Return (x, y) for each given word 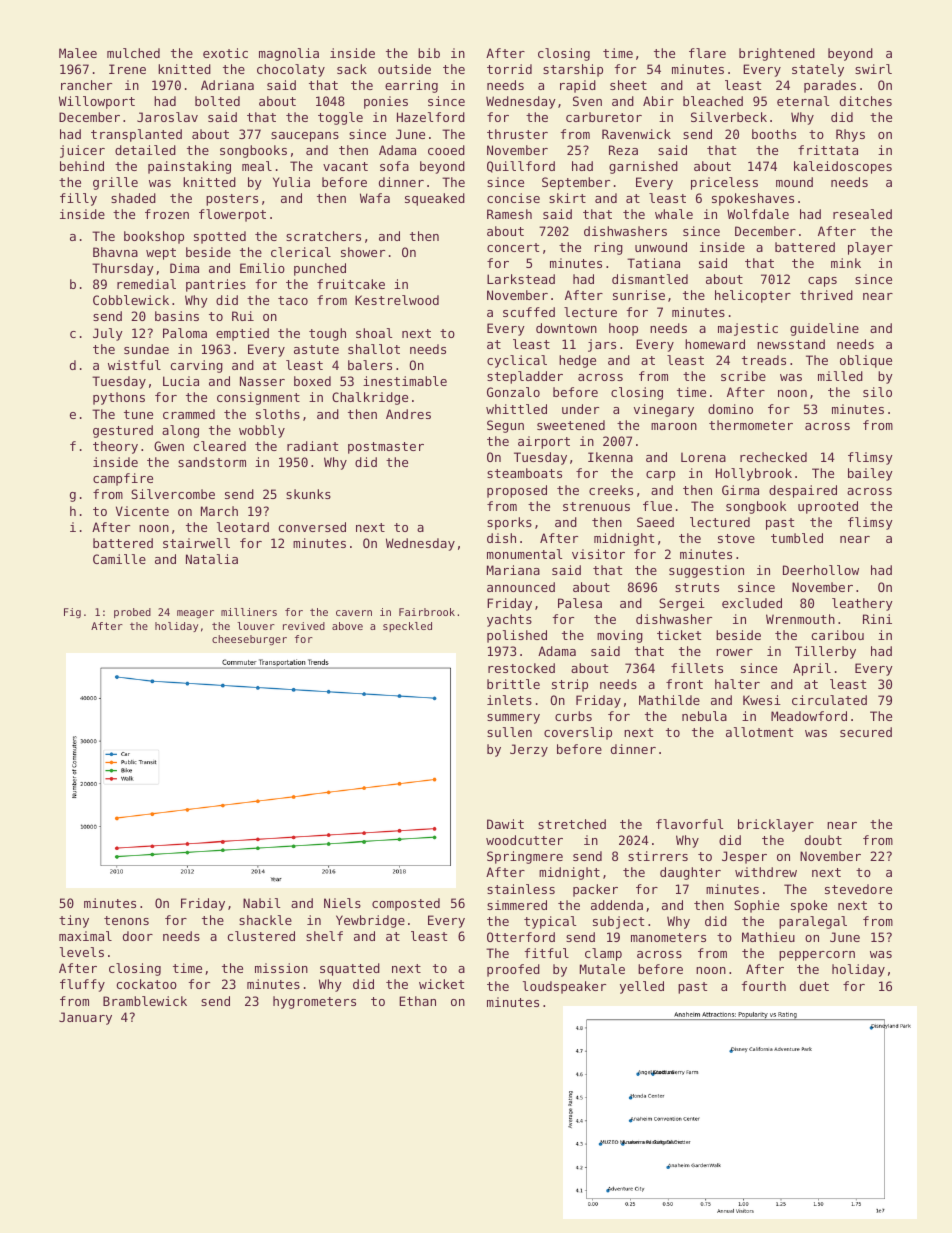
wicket (441, 984)
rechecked (773, 457)
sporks (509, 523)
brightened (777, 54)
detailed (145, 150)
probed (132, 613)
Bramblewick (145, 1001)
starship (573, 70)
